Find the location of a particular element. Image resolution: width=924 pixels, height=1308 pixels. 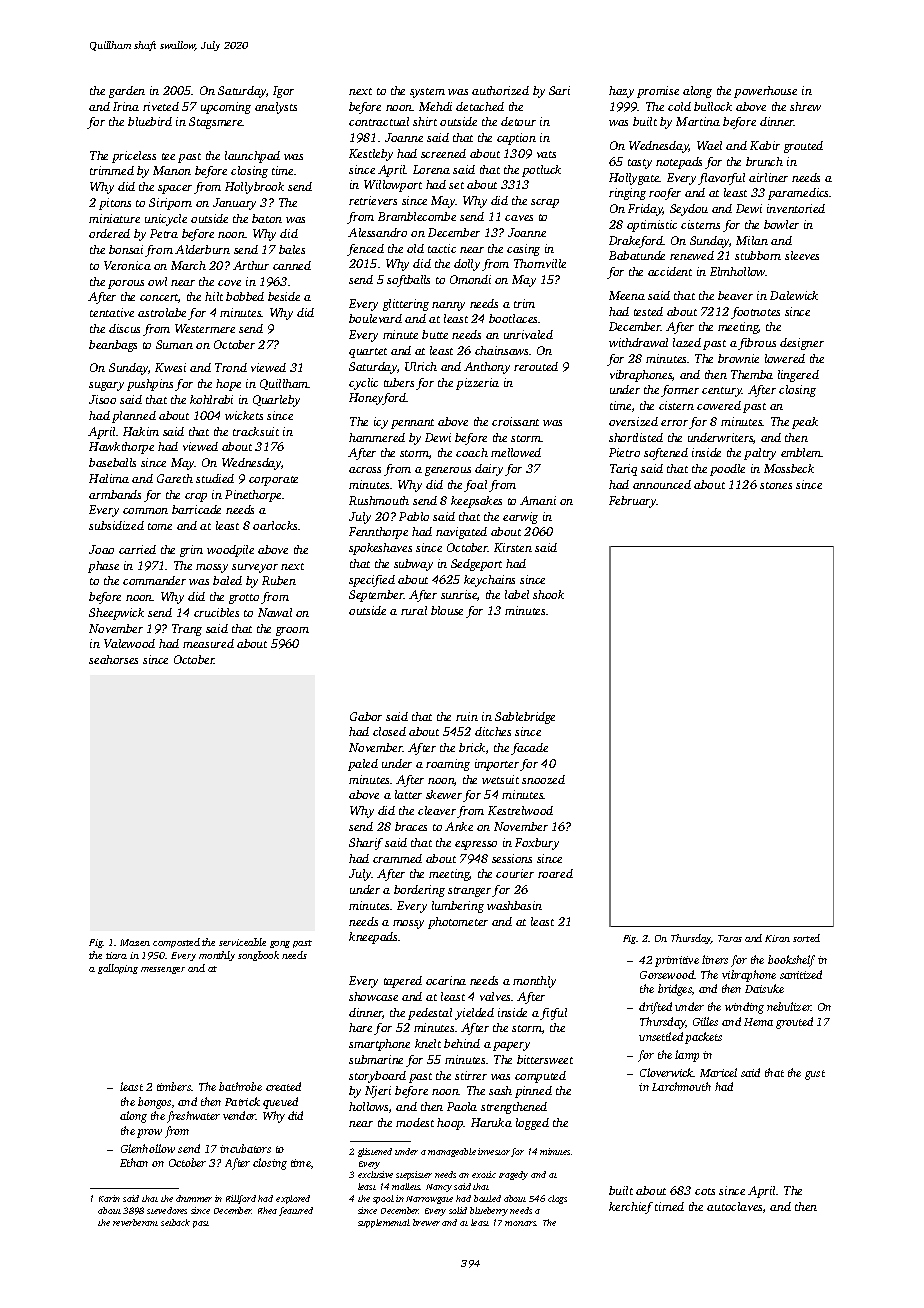

designer is located at coordinates (802, 344).
